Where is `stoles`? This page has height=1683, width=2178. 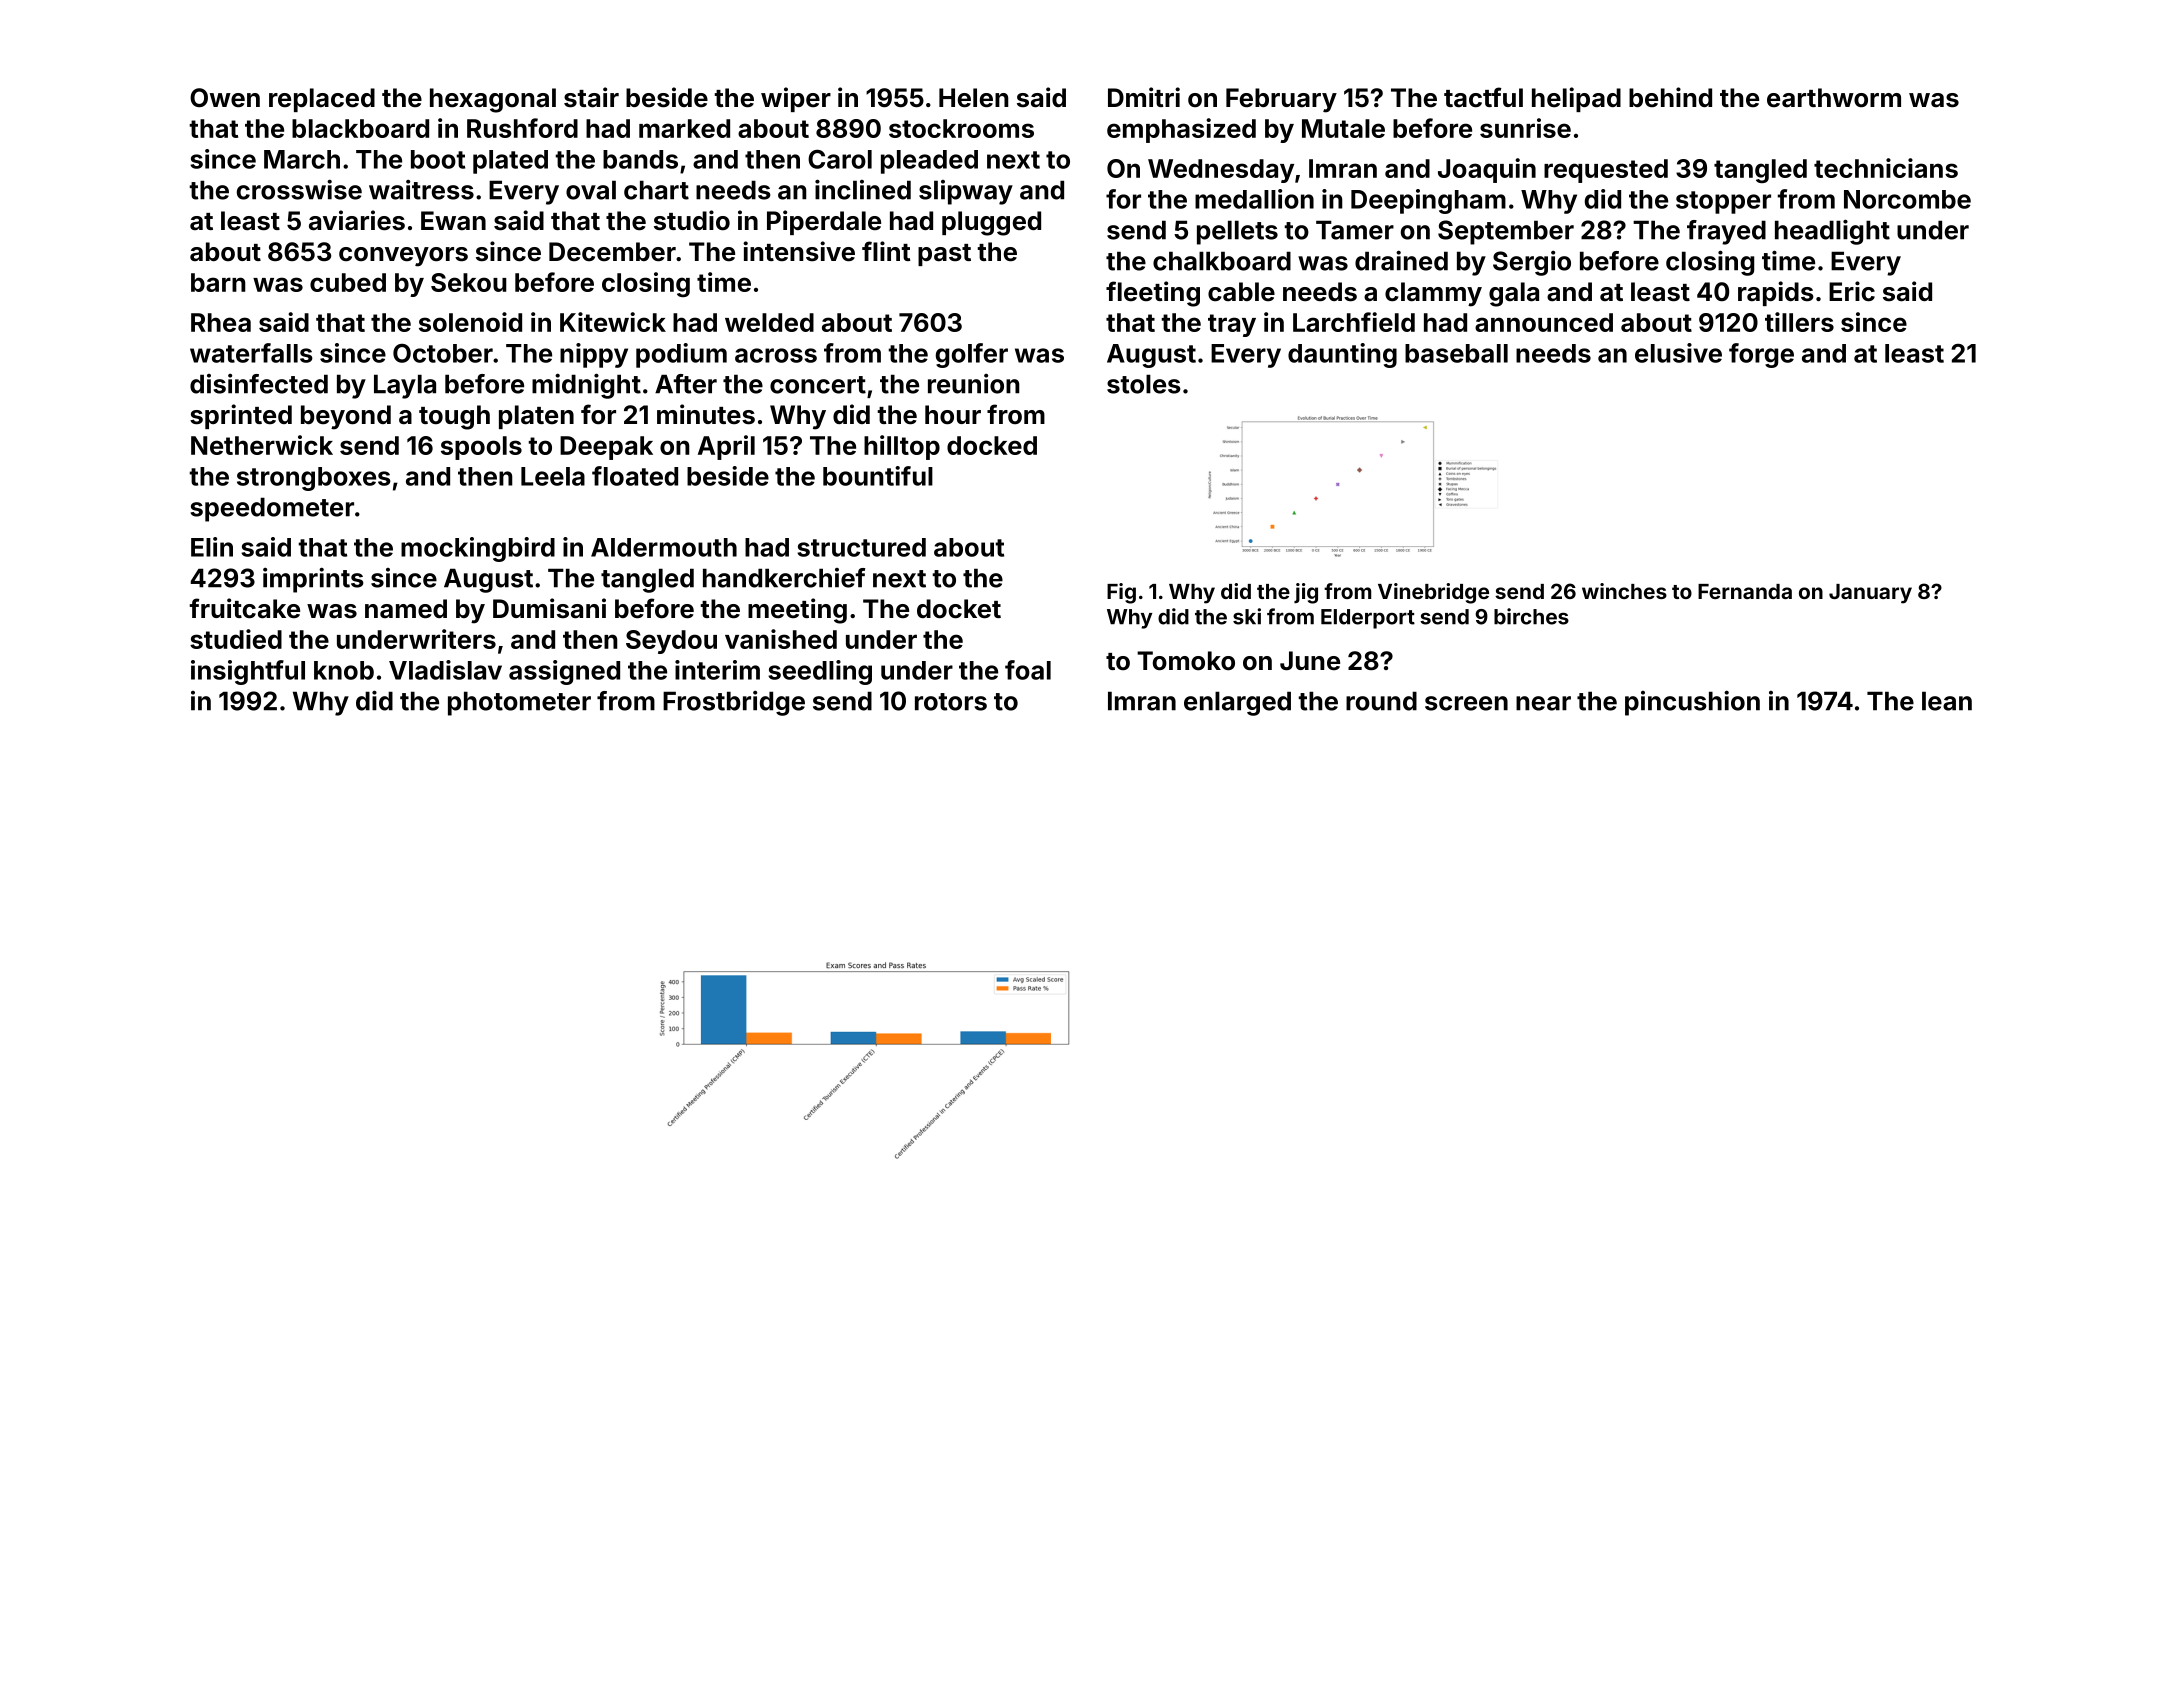 stoles is located at coordinates (1144, 384).
